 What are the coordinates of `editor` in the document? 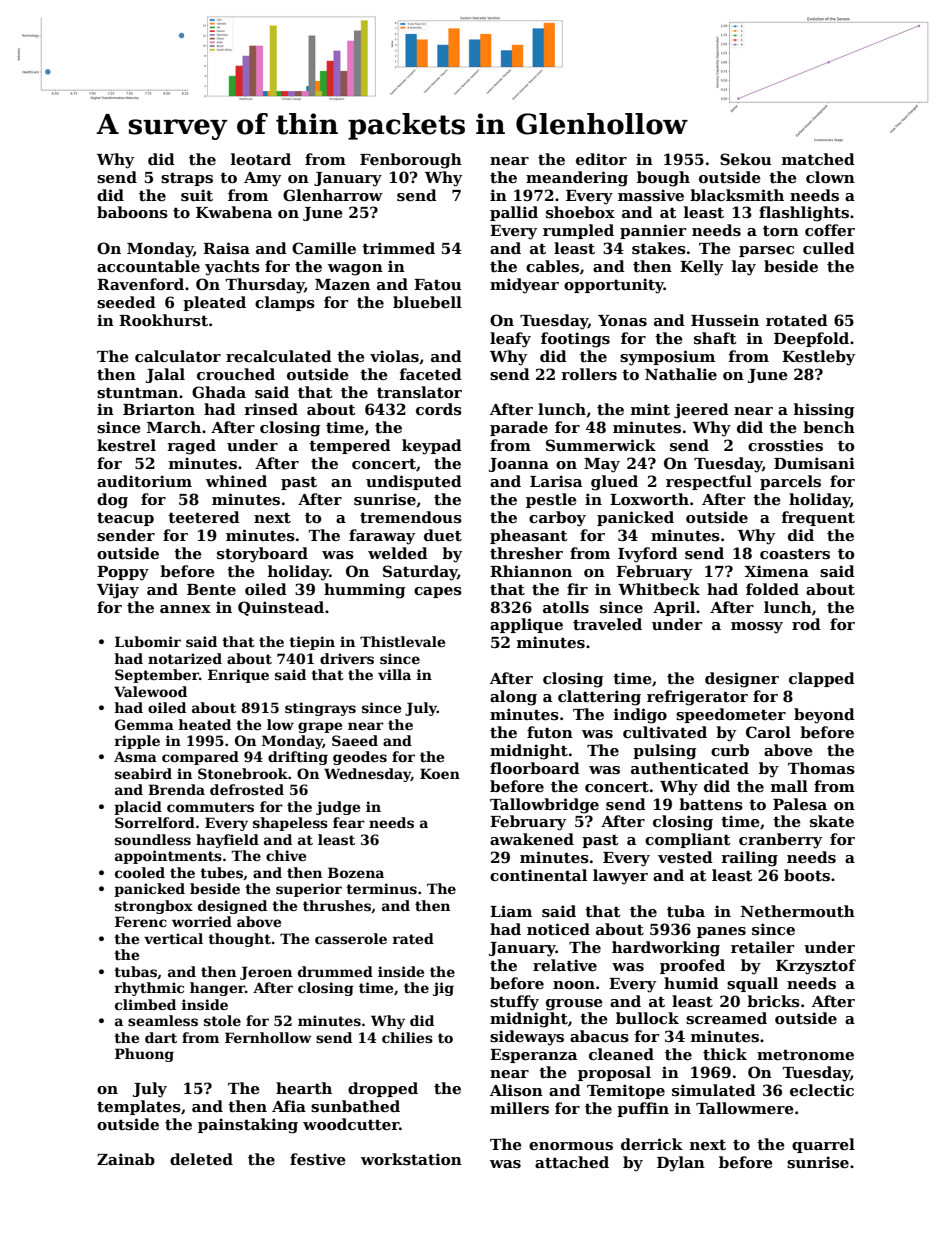 It's located at (601, 159).
